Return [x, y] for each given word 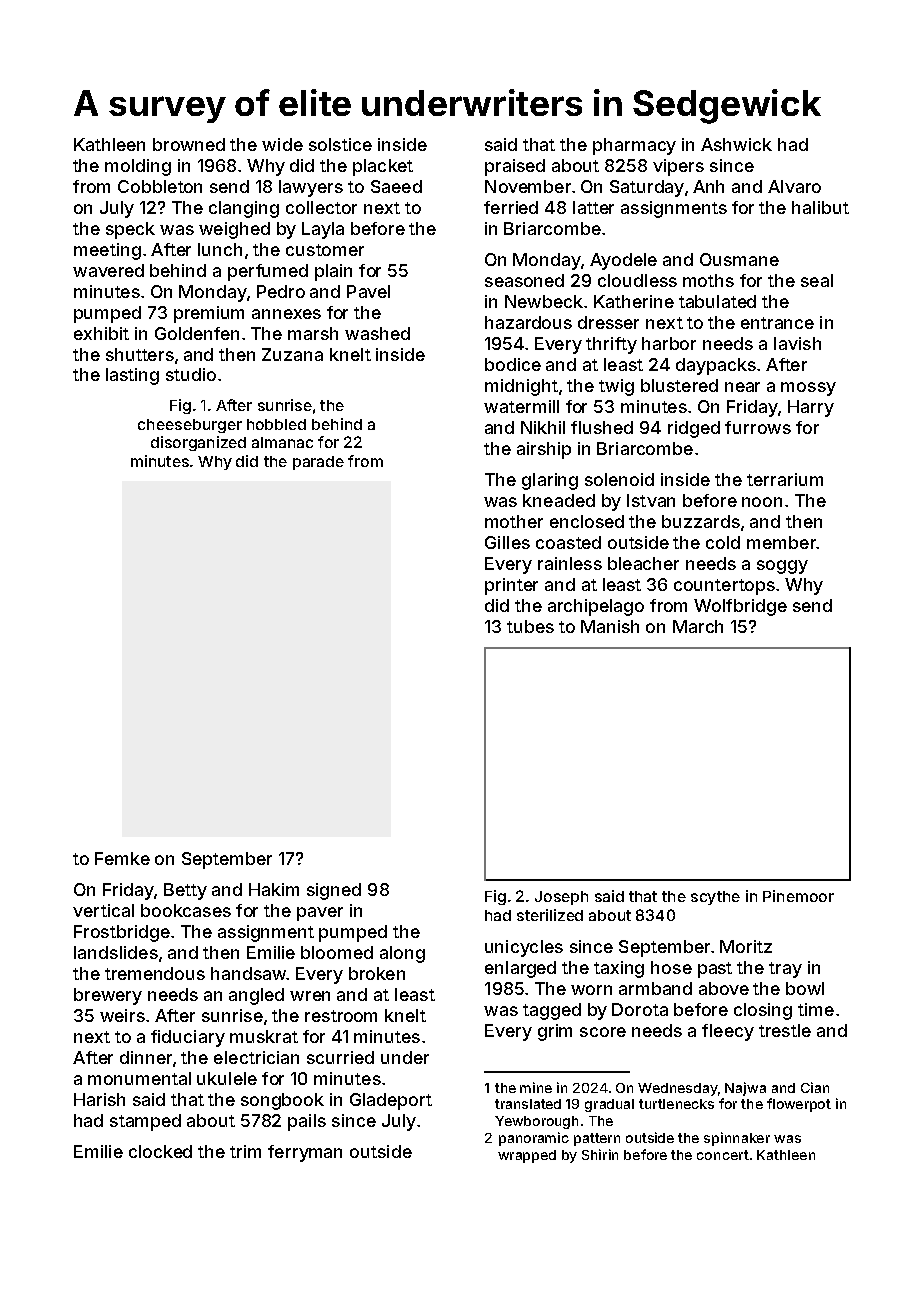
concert [723, 1155]
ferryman [305, 1153]
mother [514, 521]
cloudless [637, 280]
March [698, 626]
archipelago [596, 607]
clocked [160, 1151]
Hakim [274, 889]
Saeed [396, 186]
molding [138, 167]
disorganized [198, 443]
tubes [530, 626]
